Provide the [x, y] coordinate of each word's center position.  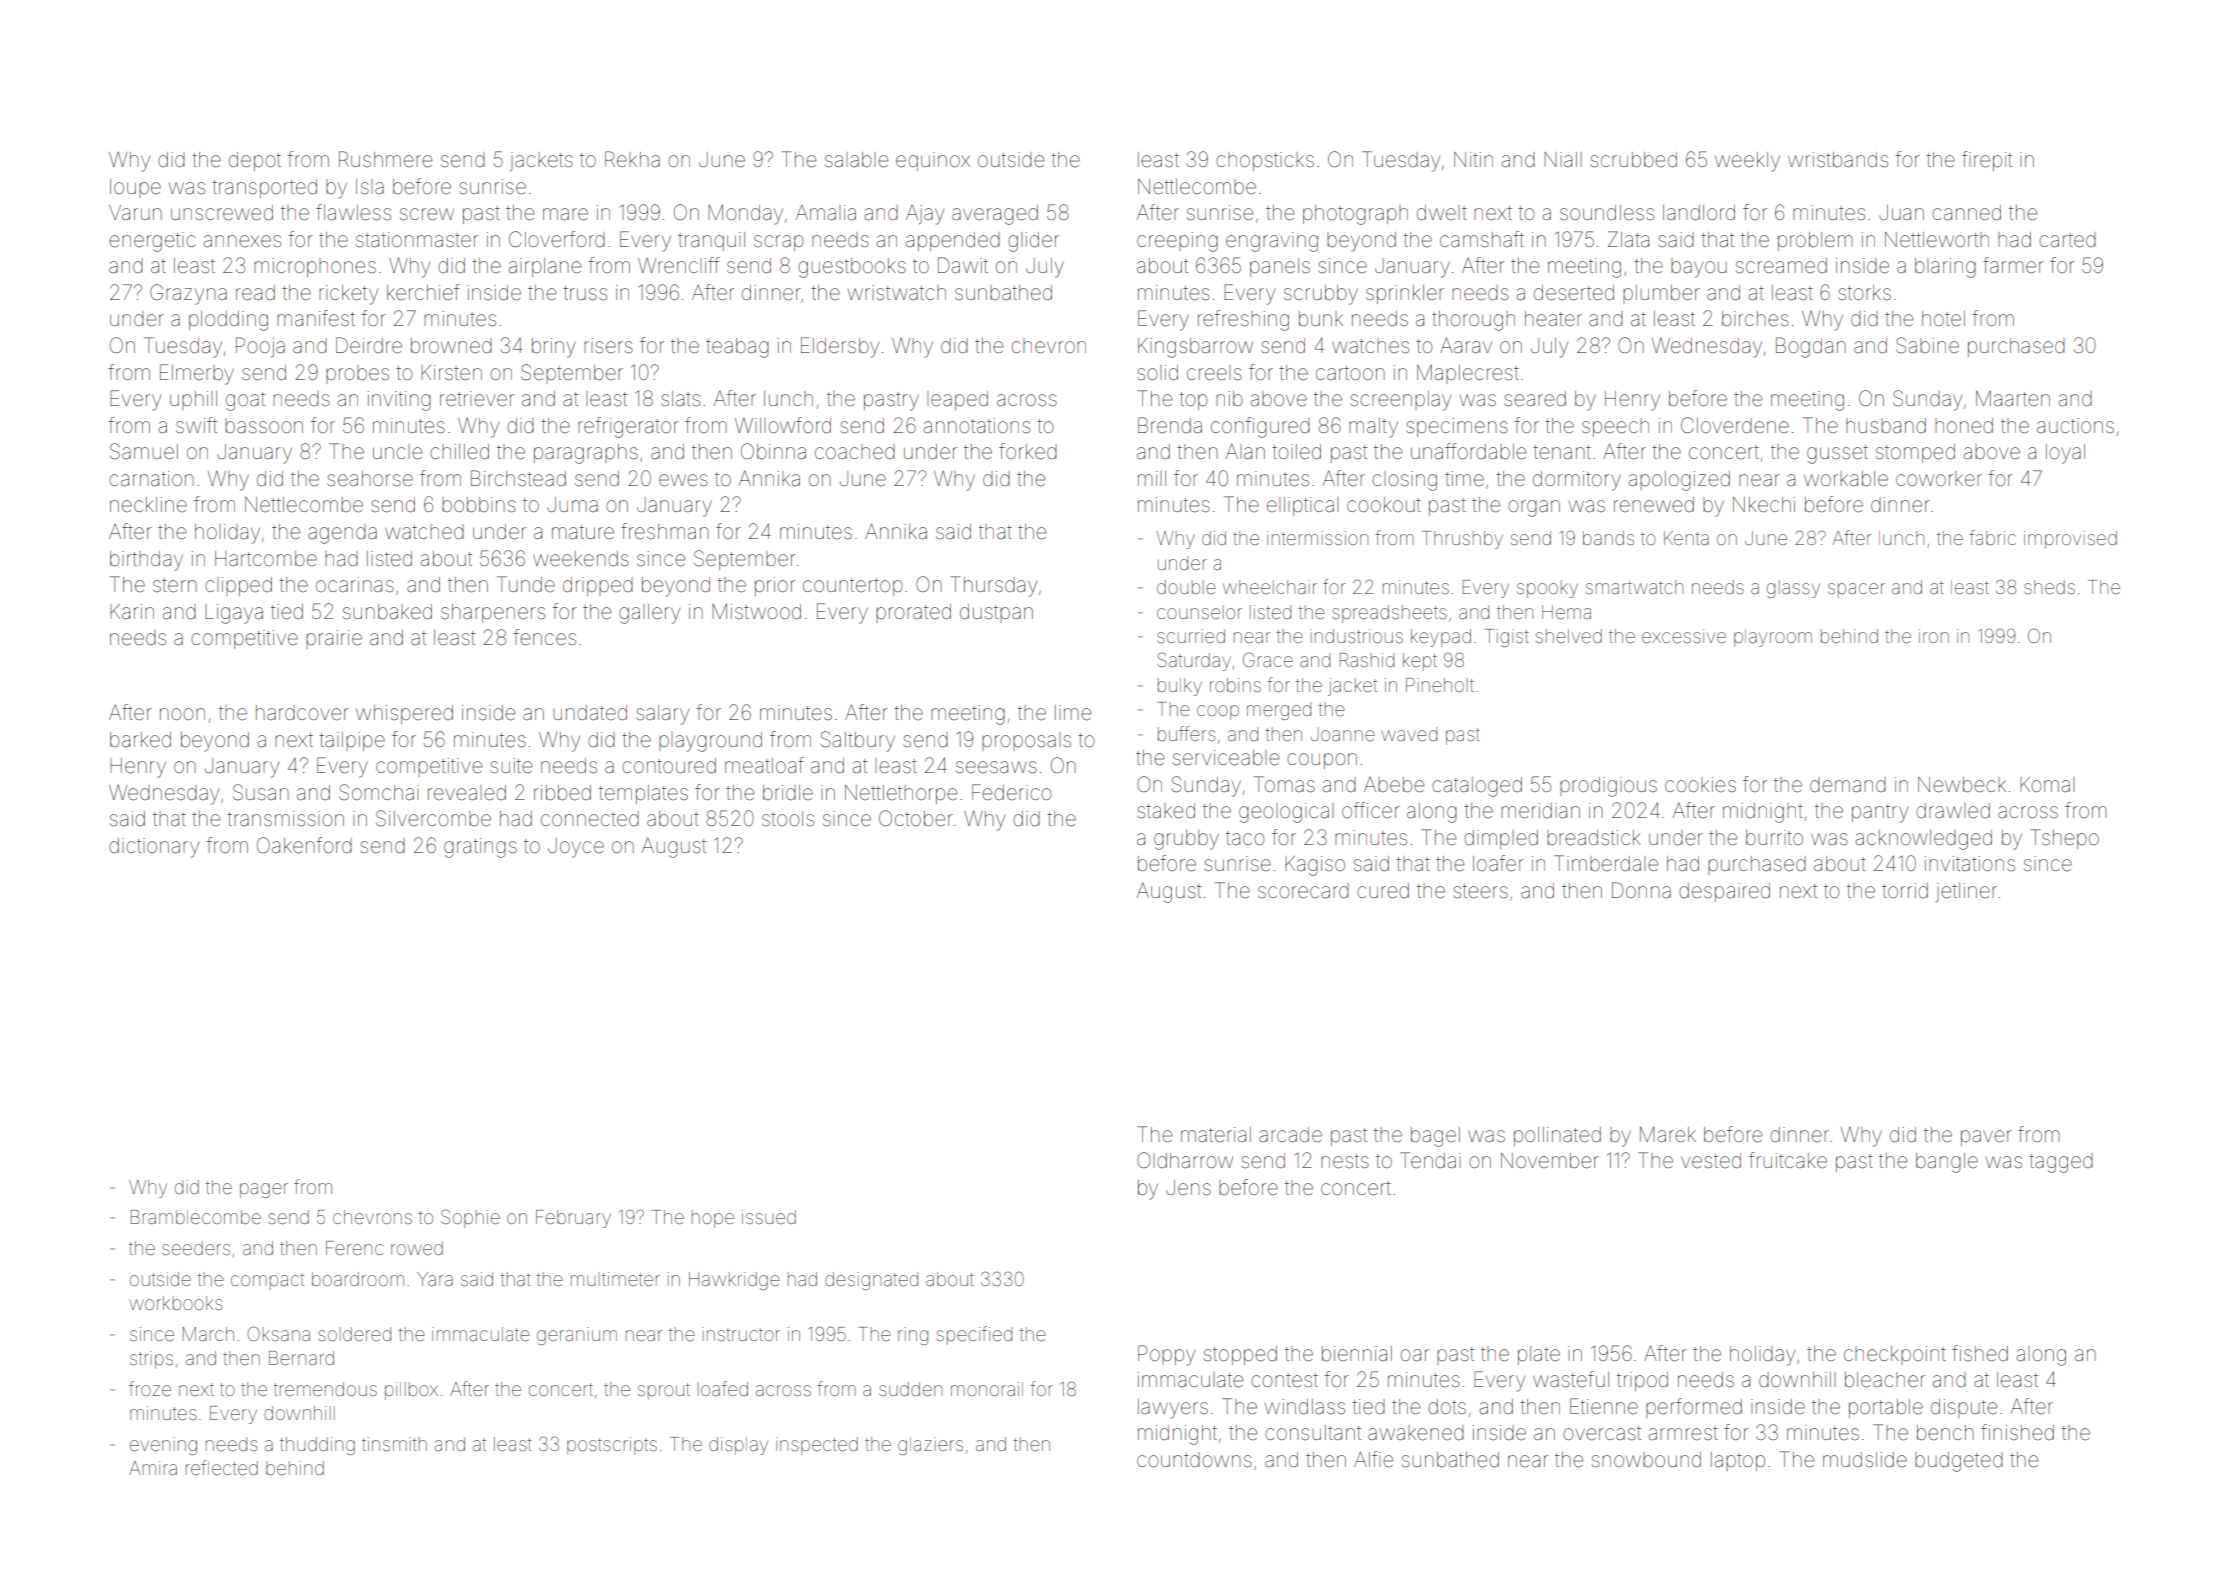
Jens [1188, 1188]
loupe [135, 188]
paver [1986, 1138]
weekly [1747, 162]
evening [163, 1446]
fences [544, 637]
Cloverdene [1735, 425]
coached [855, 452]
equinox [933, 161]
